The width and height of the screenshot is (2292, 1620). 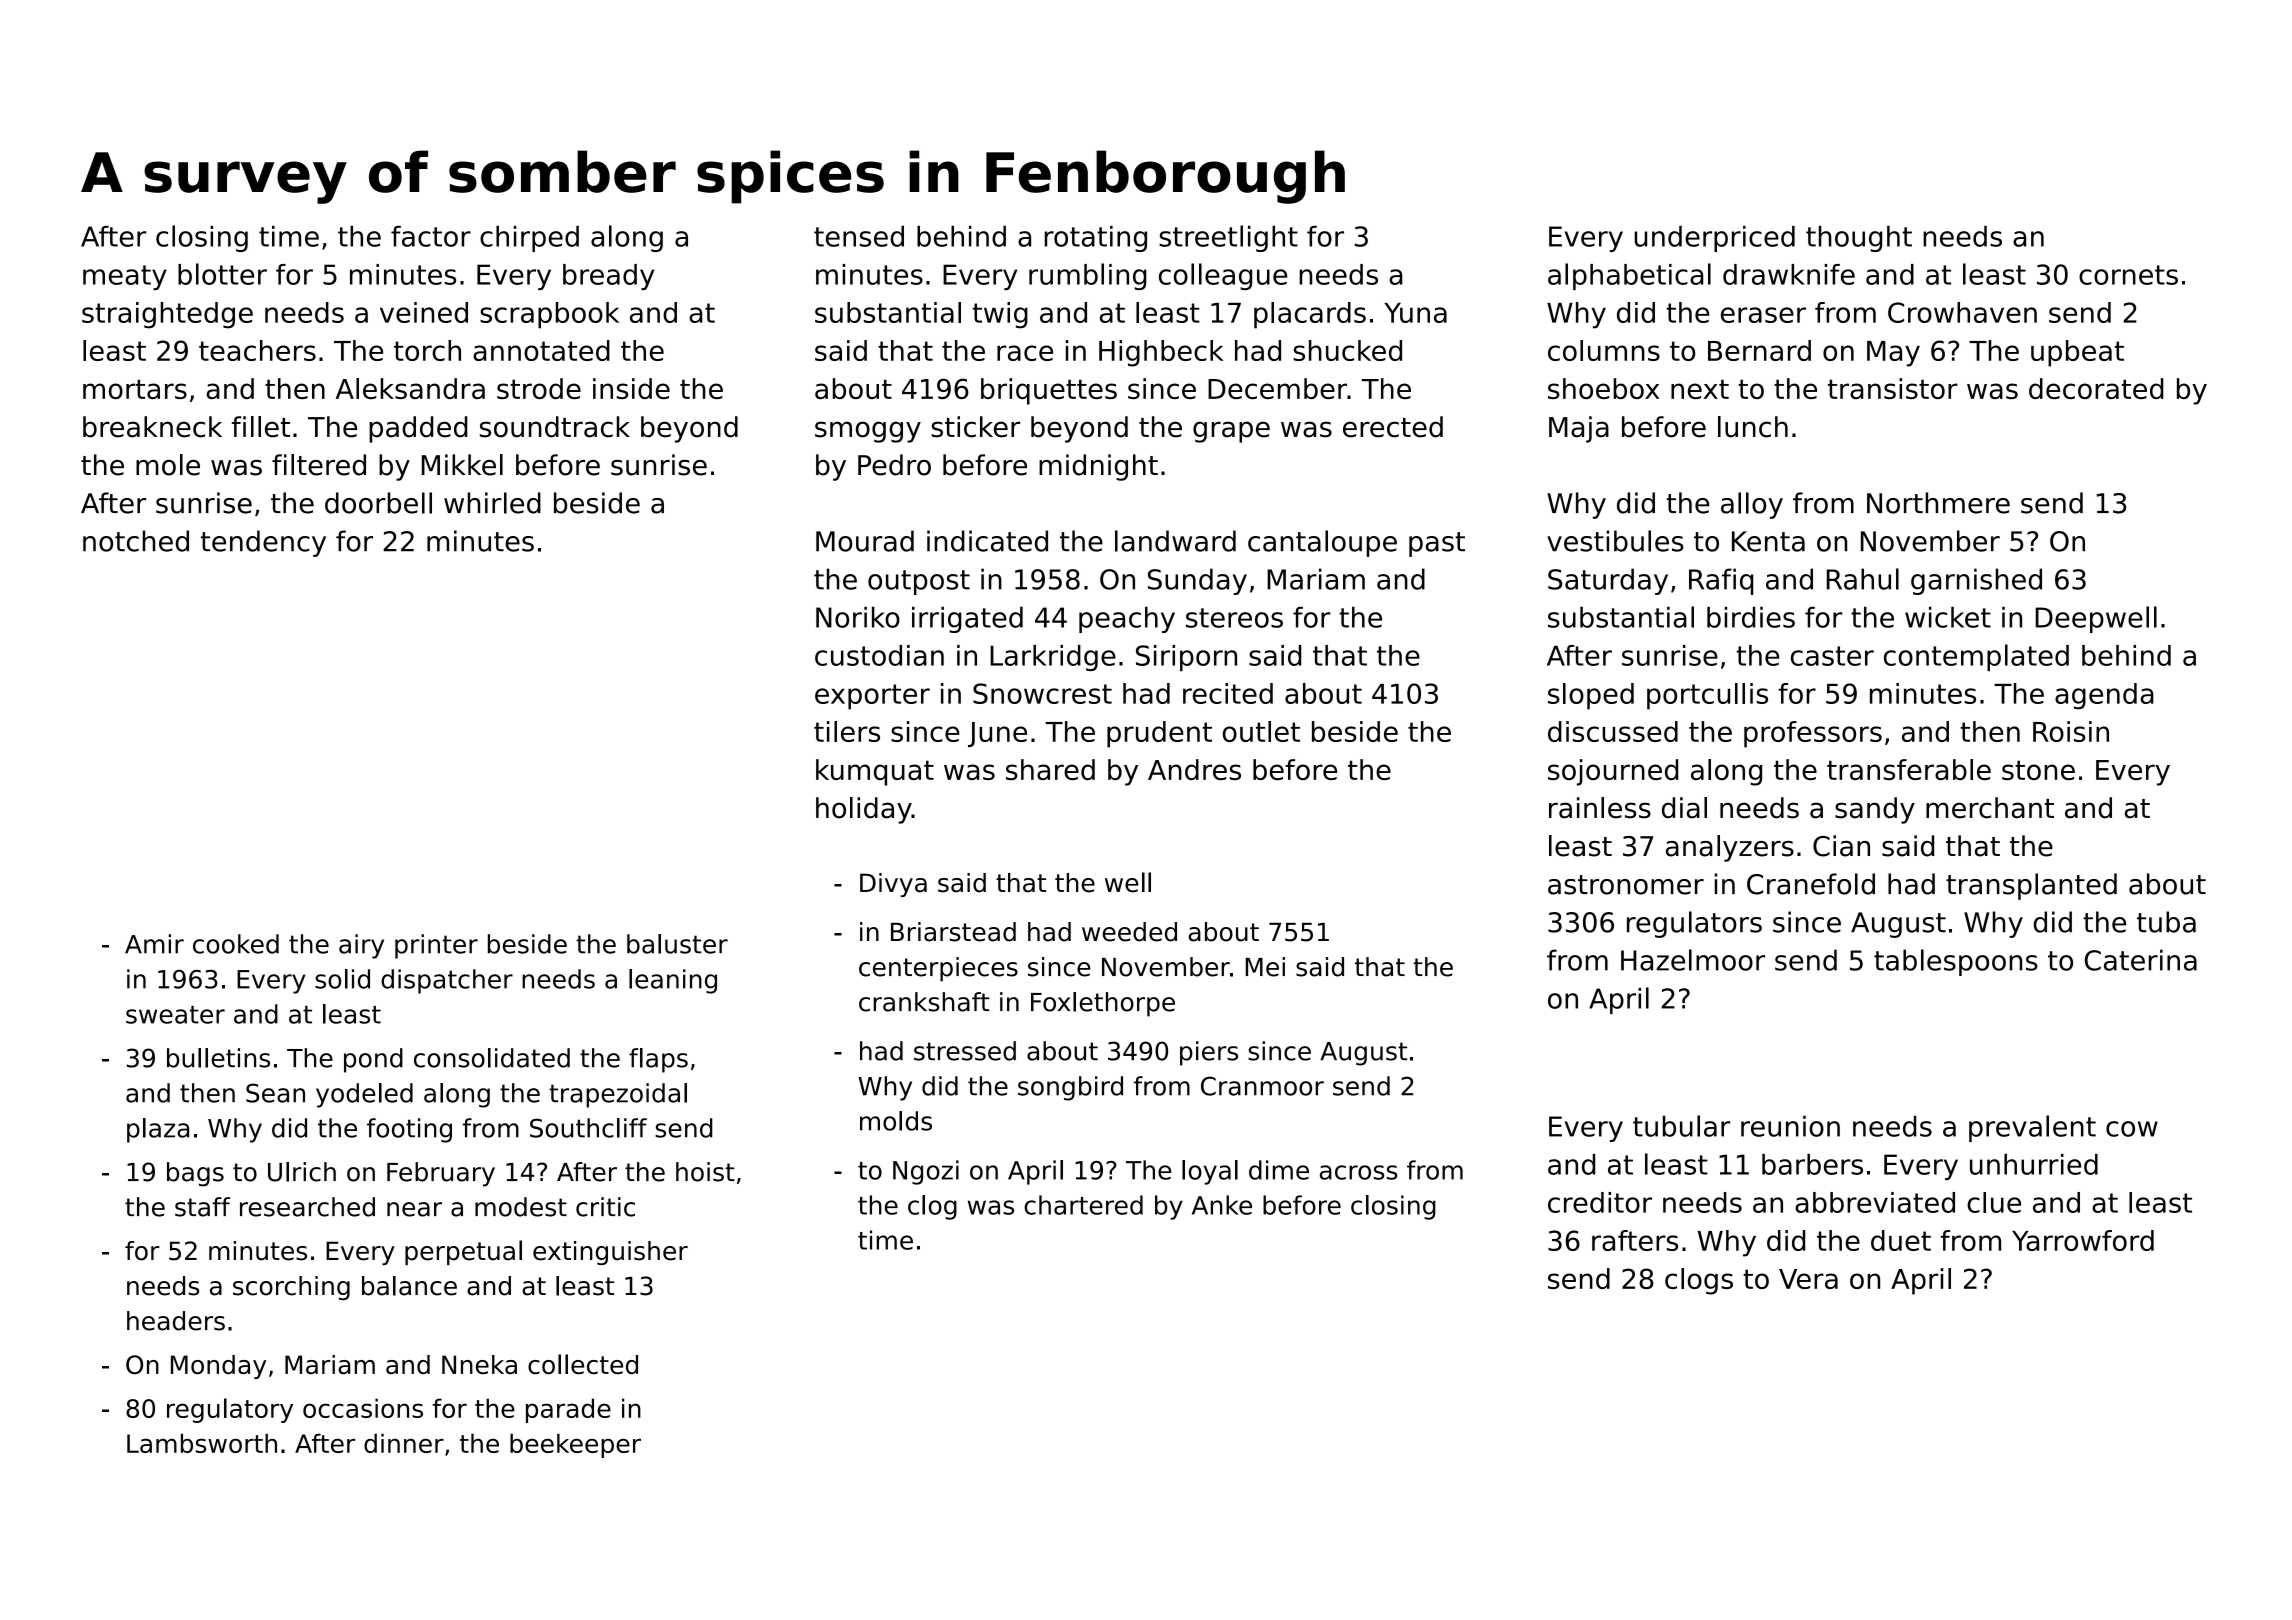 I want to click on beekeeper, so click(x=575, y=1445).
